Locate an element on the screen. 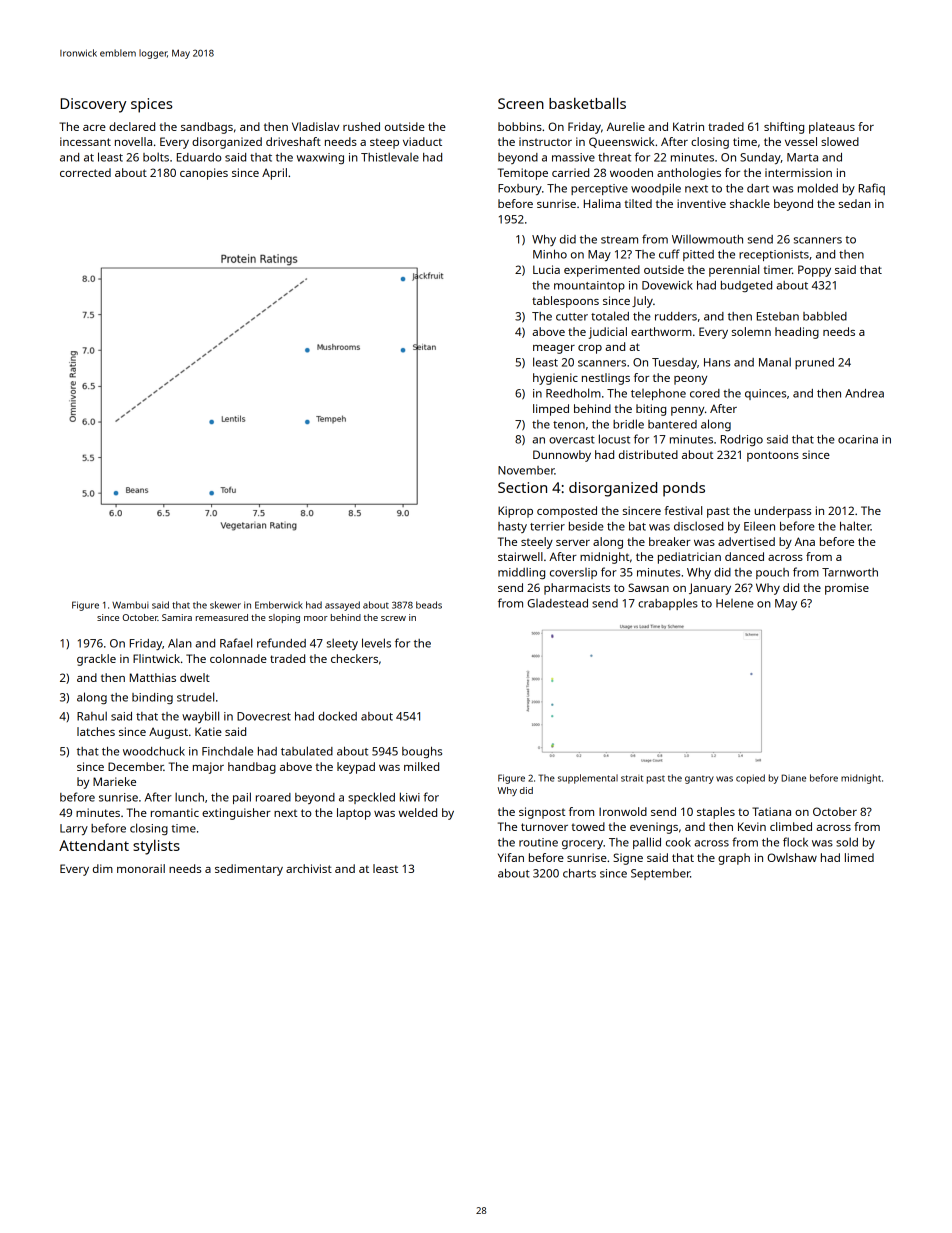 The image size is (952, 1233). monorail is located at coordinates (141, 868).
